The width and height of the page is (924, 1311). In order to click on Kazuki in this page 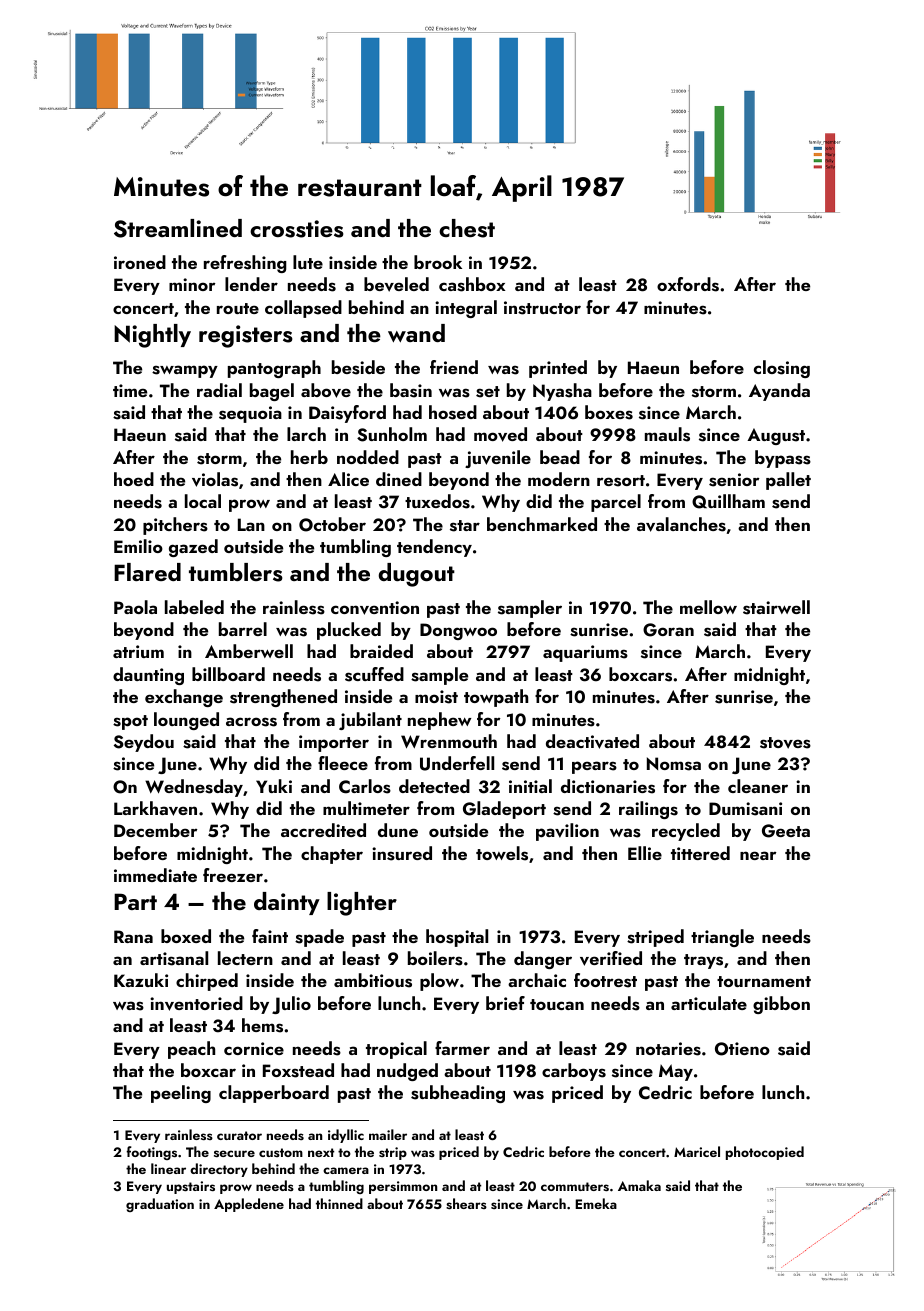, I will do `click(141, 980)`.
